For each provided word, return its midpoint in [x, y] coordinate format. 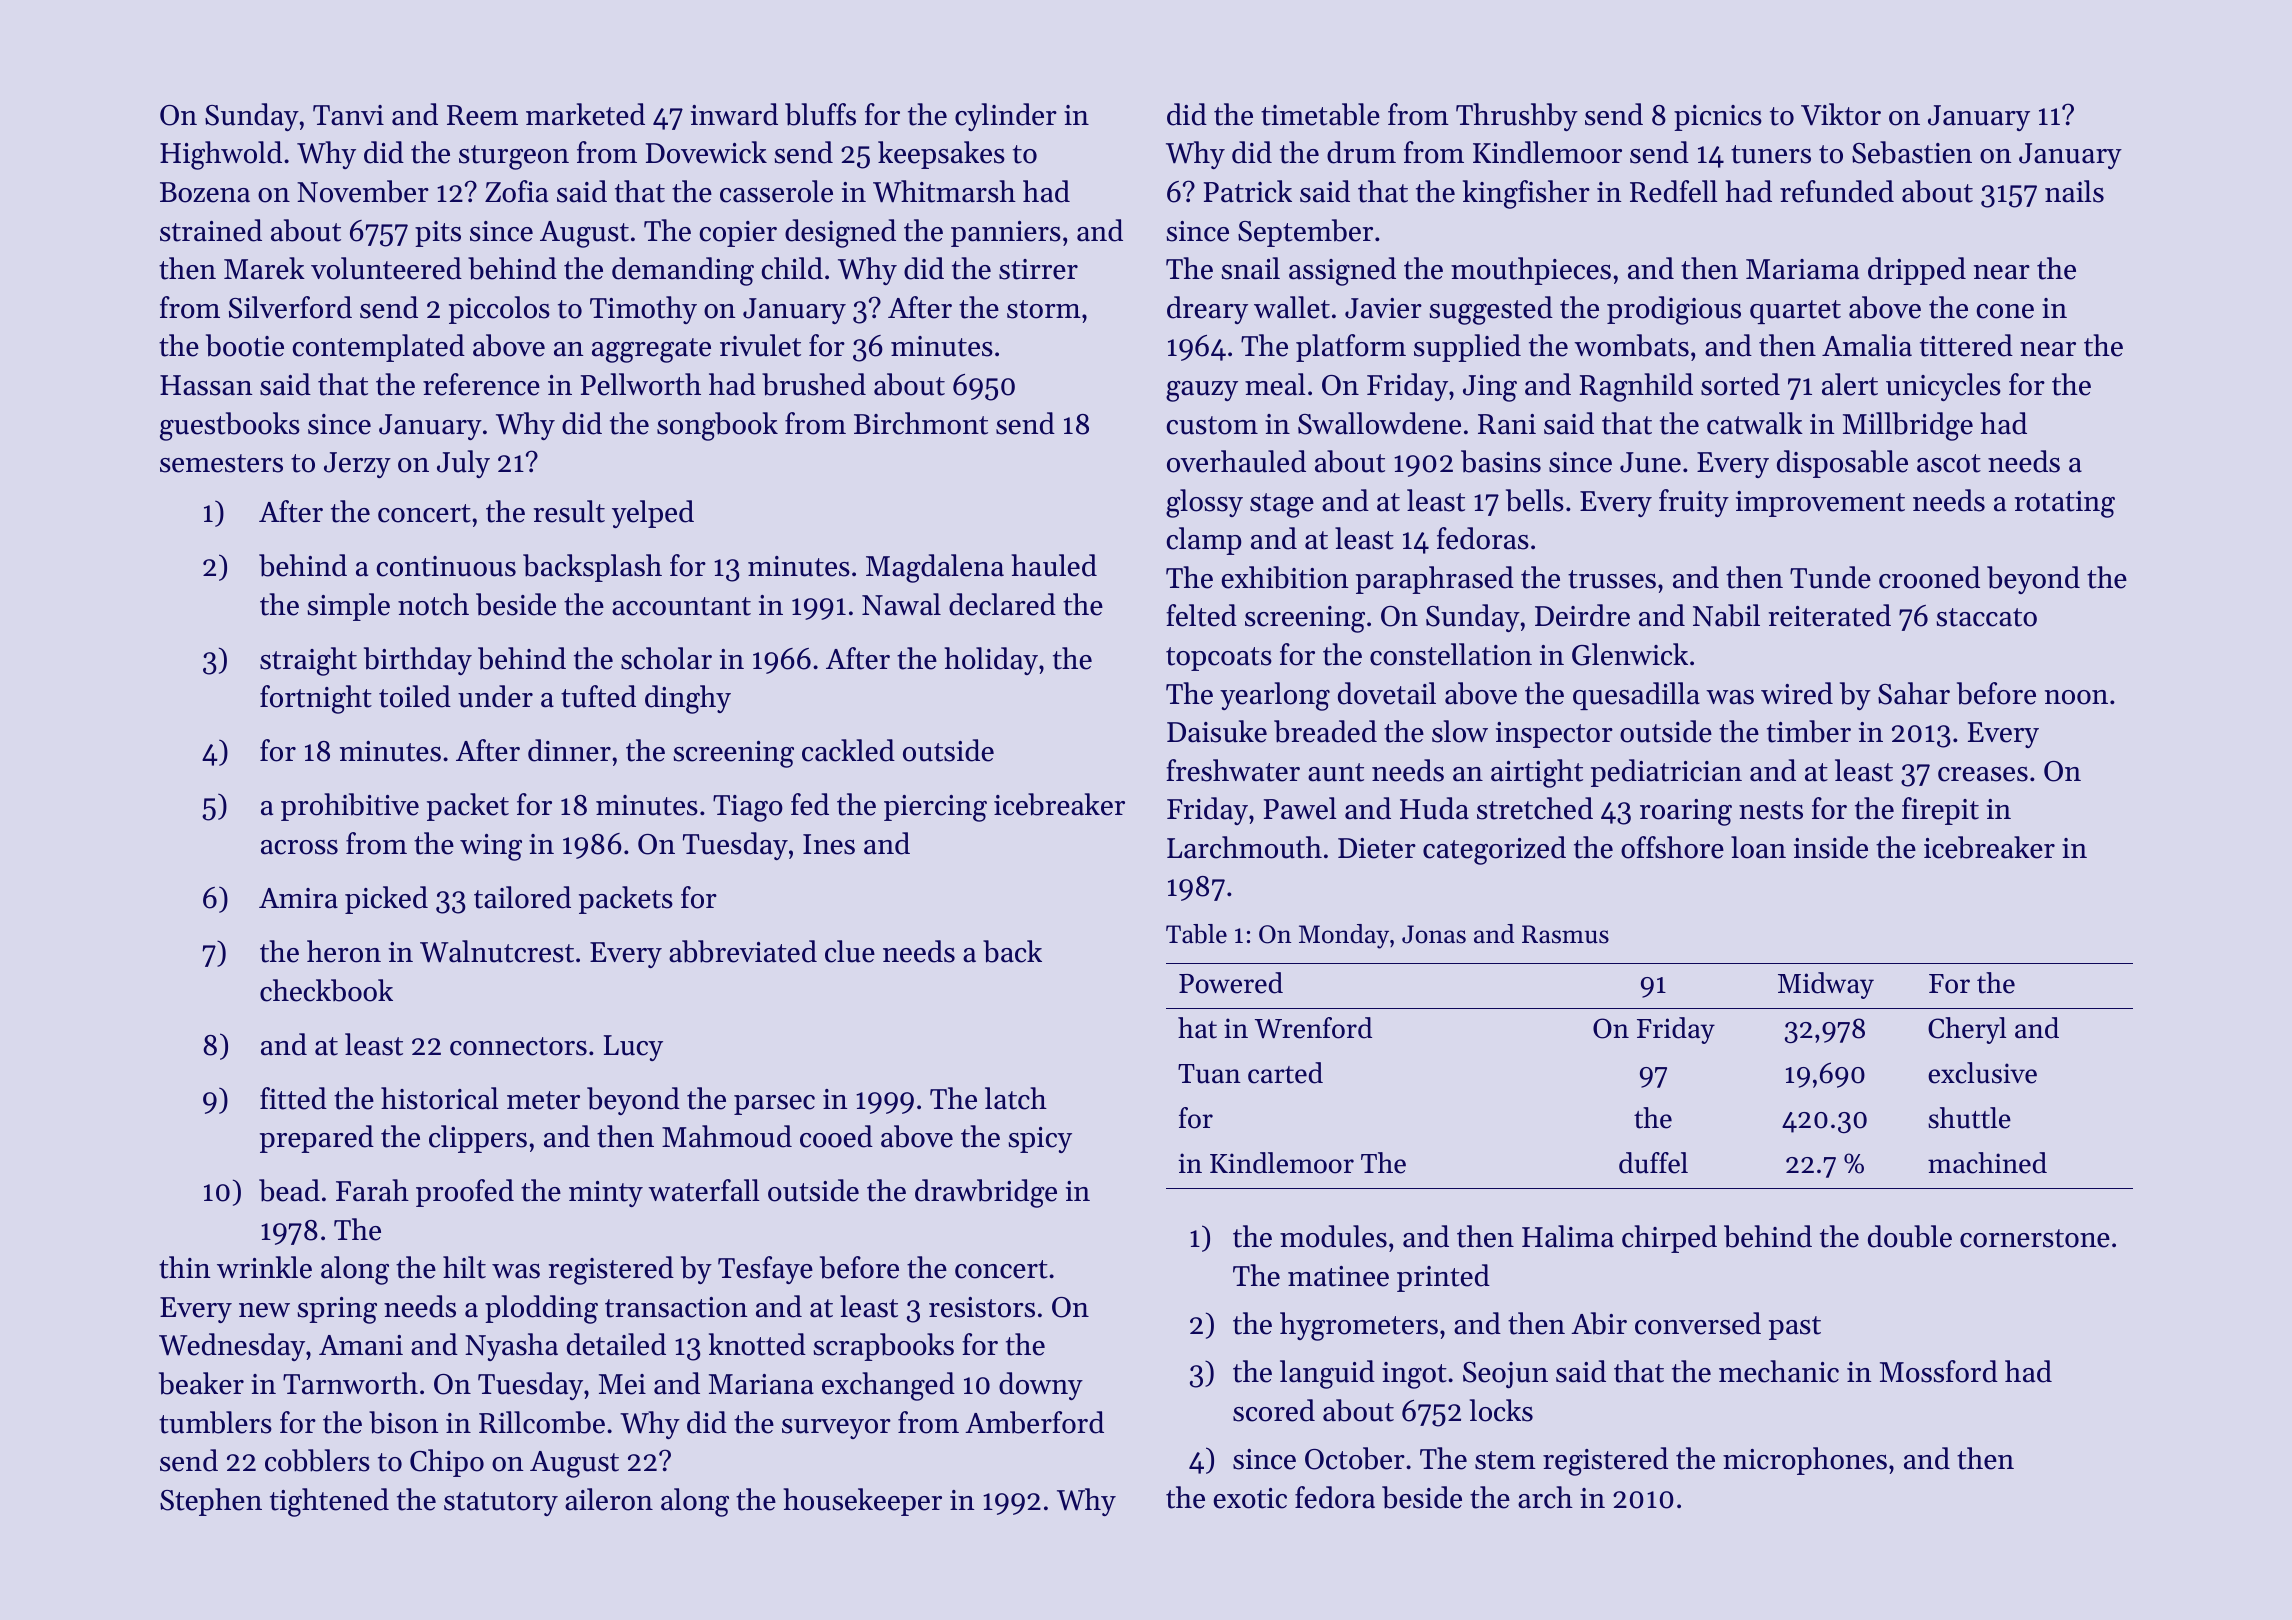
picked [386, 900]
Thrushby [1517, 117]
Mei [622, 1384]
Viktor [1841, 114]
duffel [1653, 1163]
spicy [1040, 1140]
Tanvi [348, 115]
